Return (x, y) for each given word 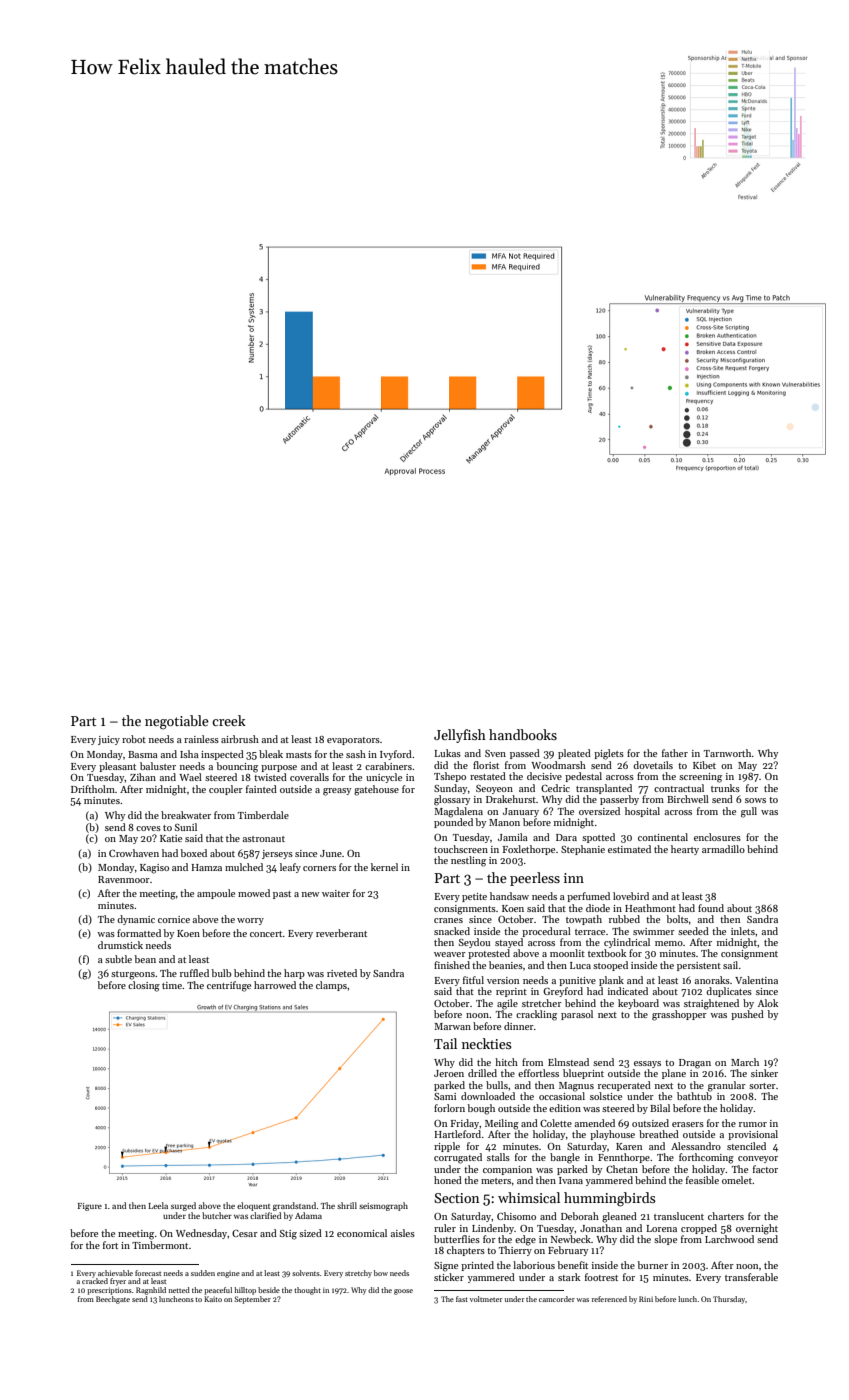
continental (663, 837)
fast (462, 1299)
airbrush (240, 739)
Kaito (213, 1299)
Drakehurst (511, 799)
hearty (685, 850)
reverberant (341, 933)
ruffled (194, 973)
